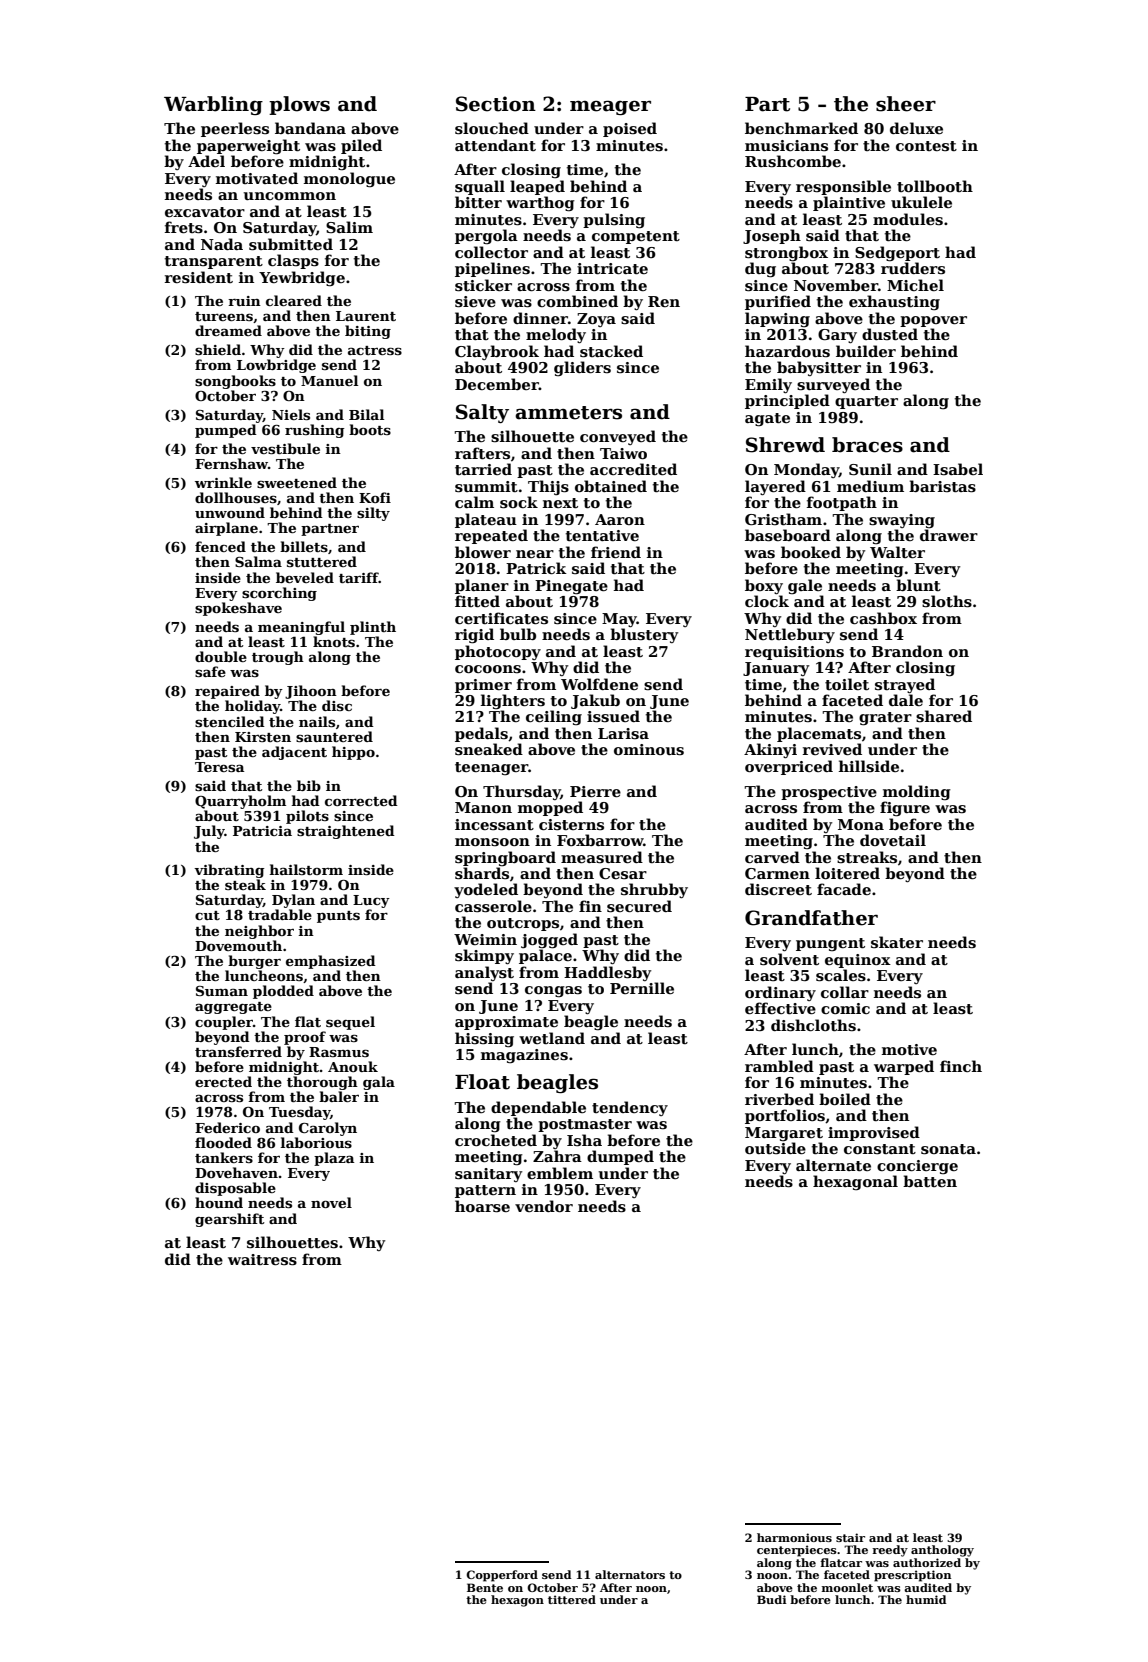  What do you see at coordinates (544, 1206) in the image?
I see `vendor` at bounding box center [544, 1206].
